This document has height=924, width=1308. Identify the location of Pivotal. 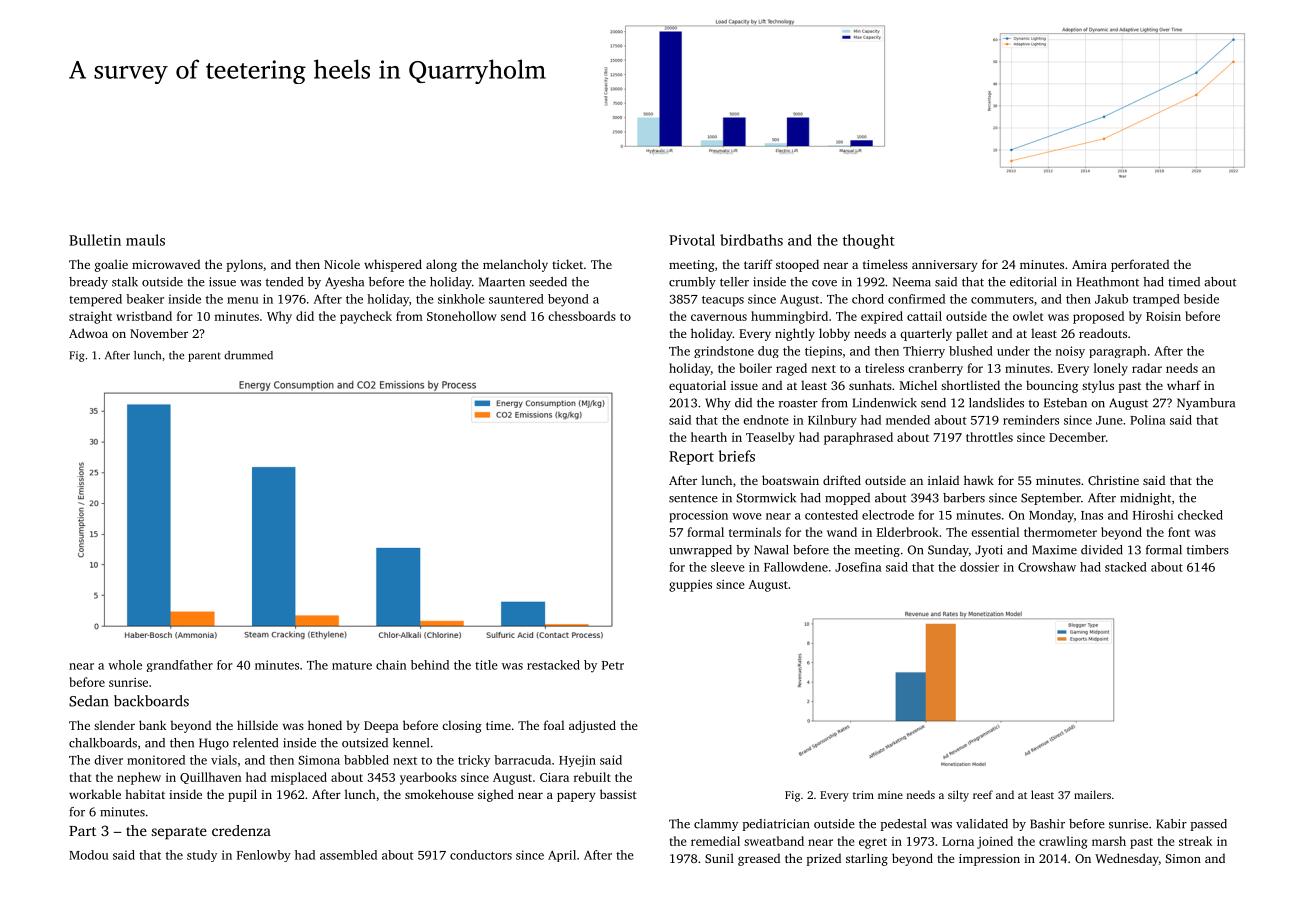
(692, 240).
